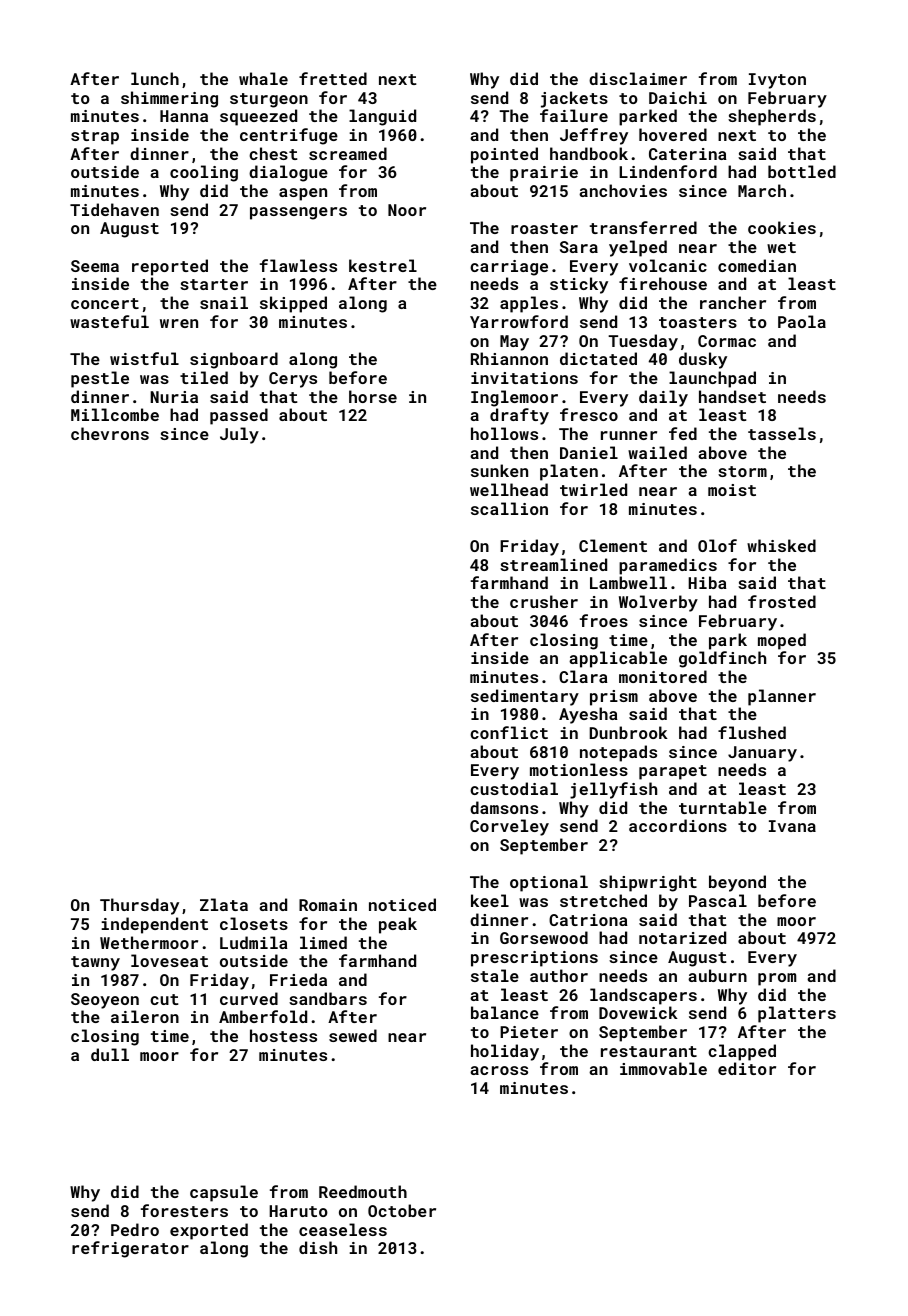 The height and width of the image is (1316, 908). I want to click on screamed, so click(348, 153).
